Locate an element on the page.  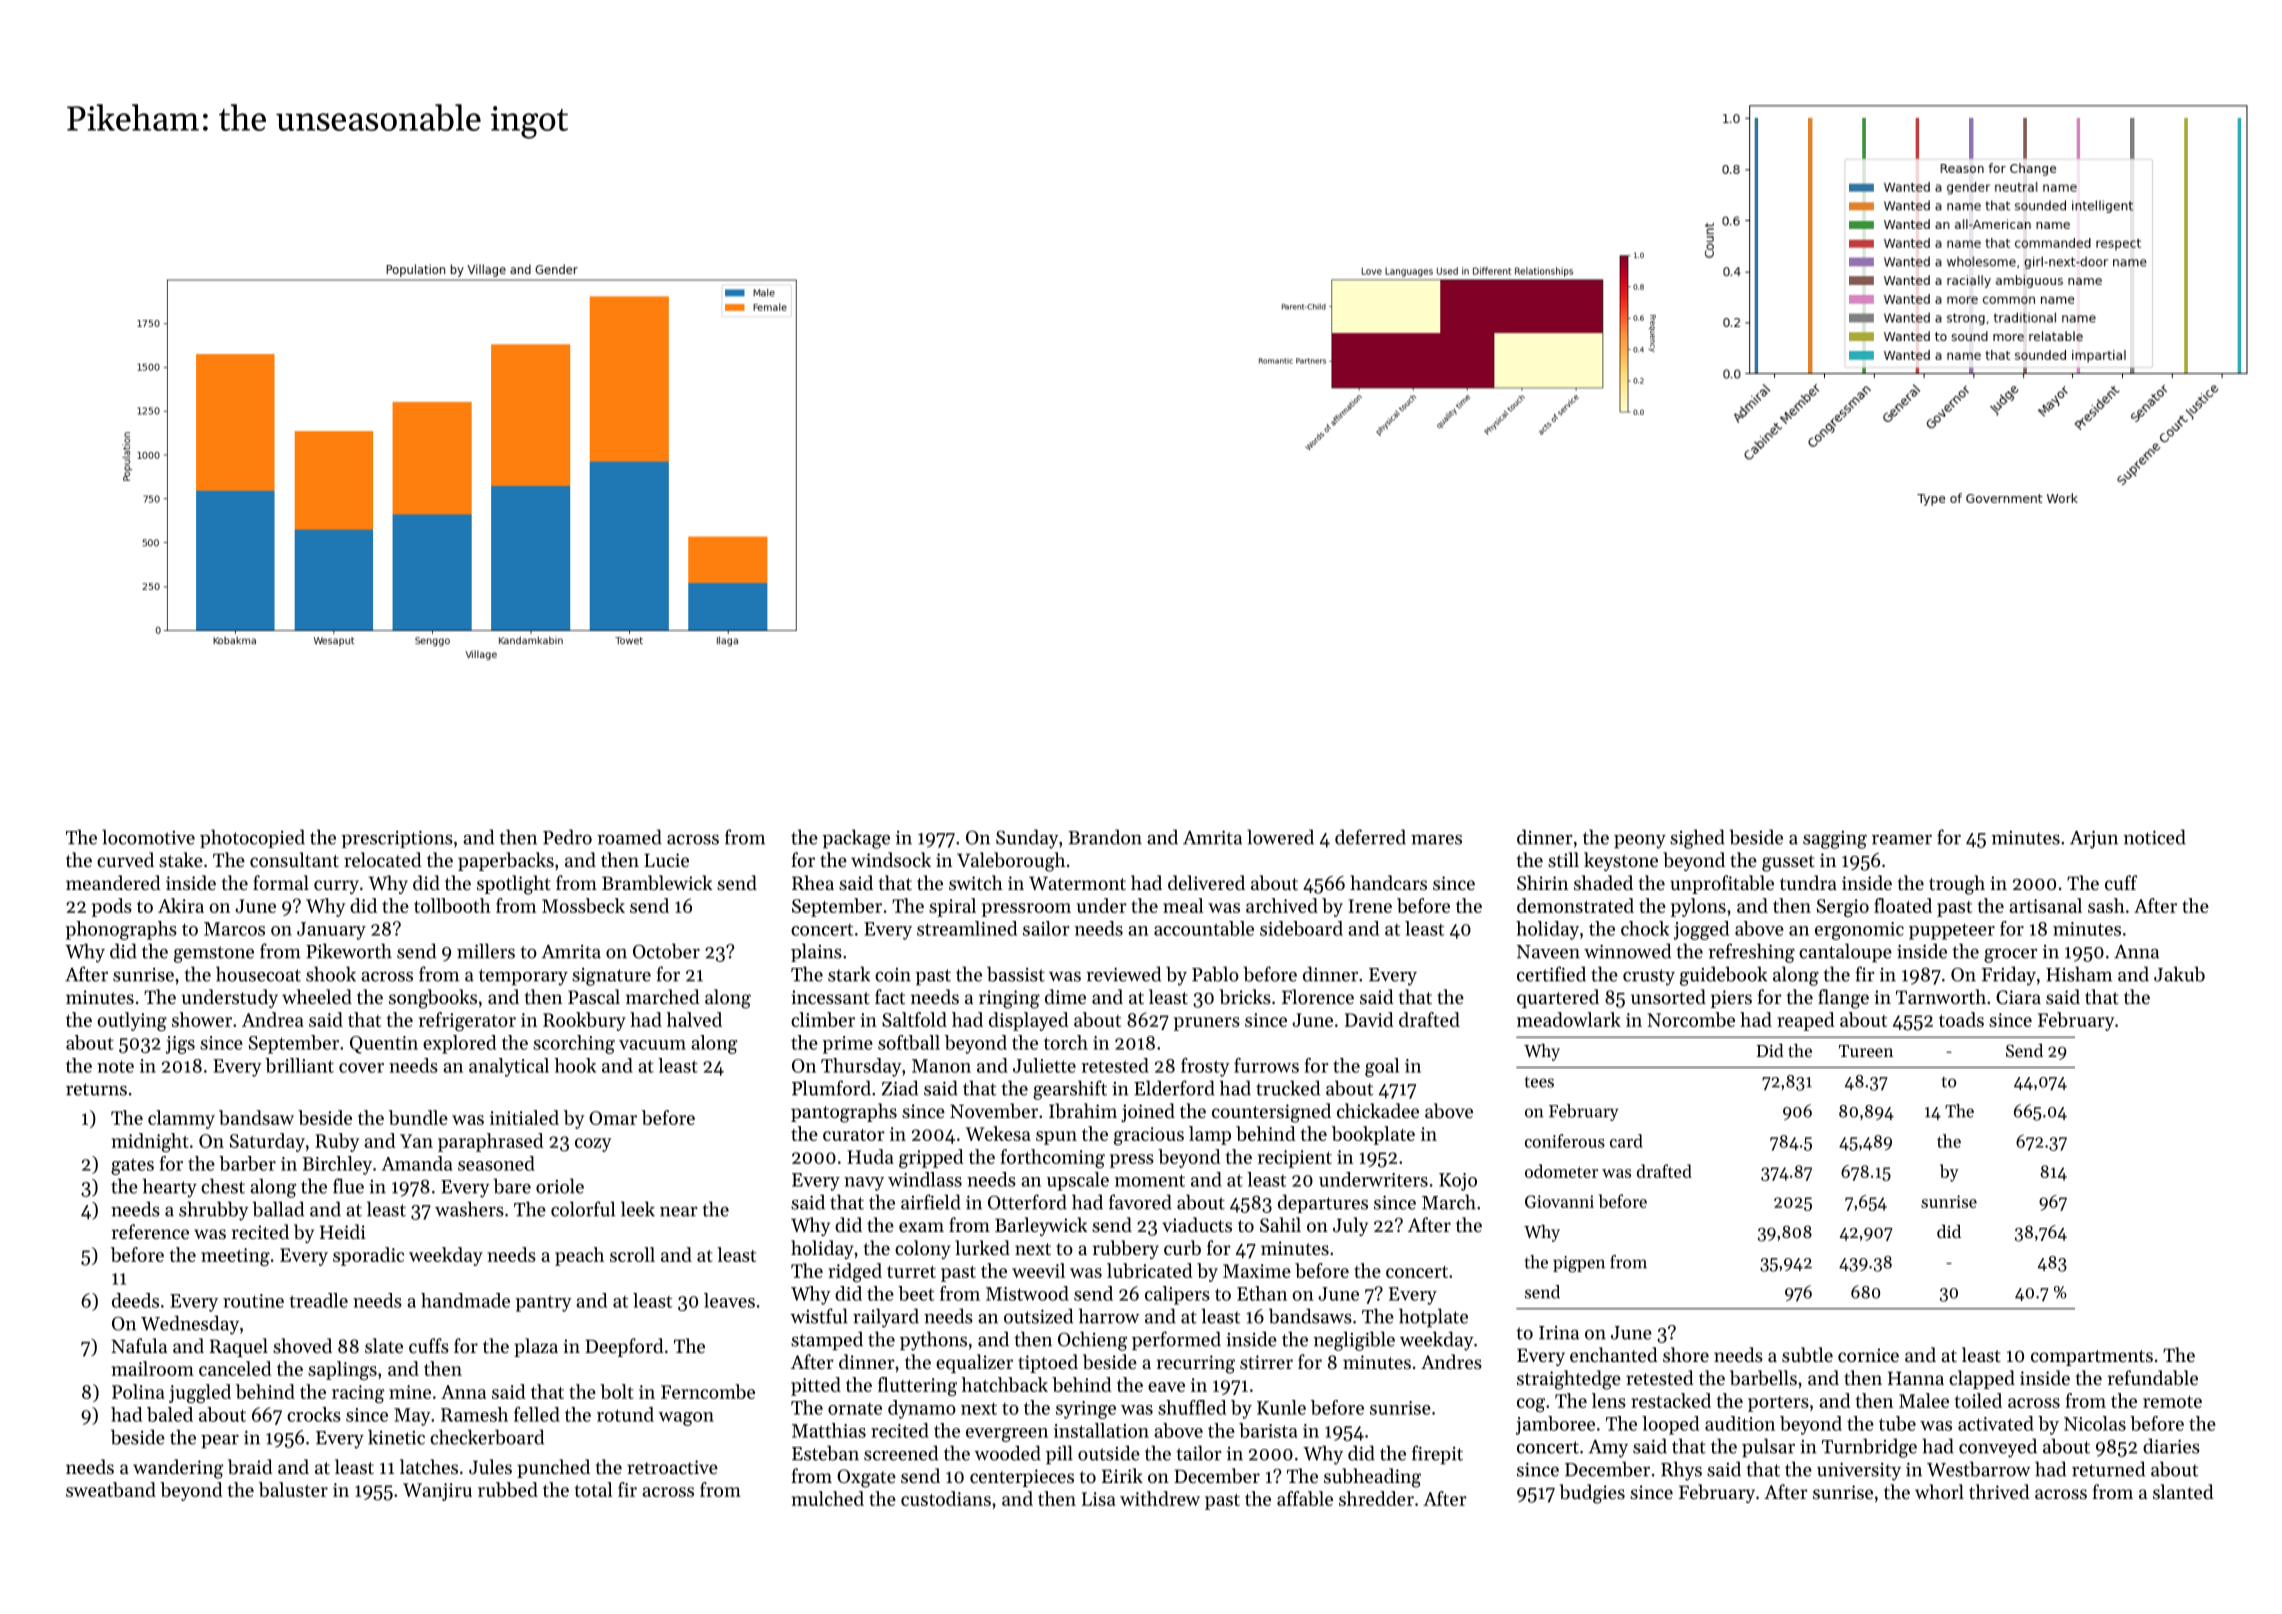
sagging is located at coordinates (1835, 840).
